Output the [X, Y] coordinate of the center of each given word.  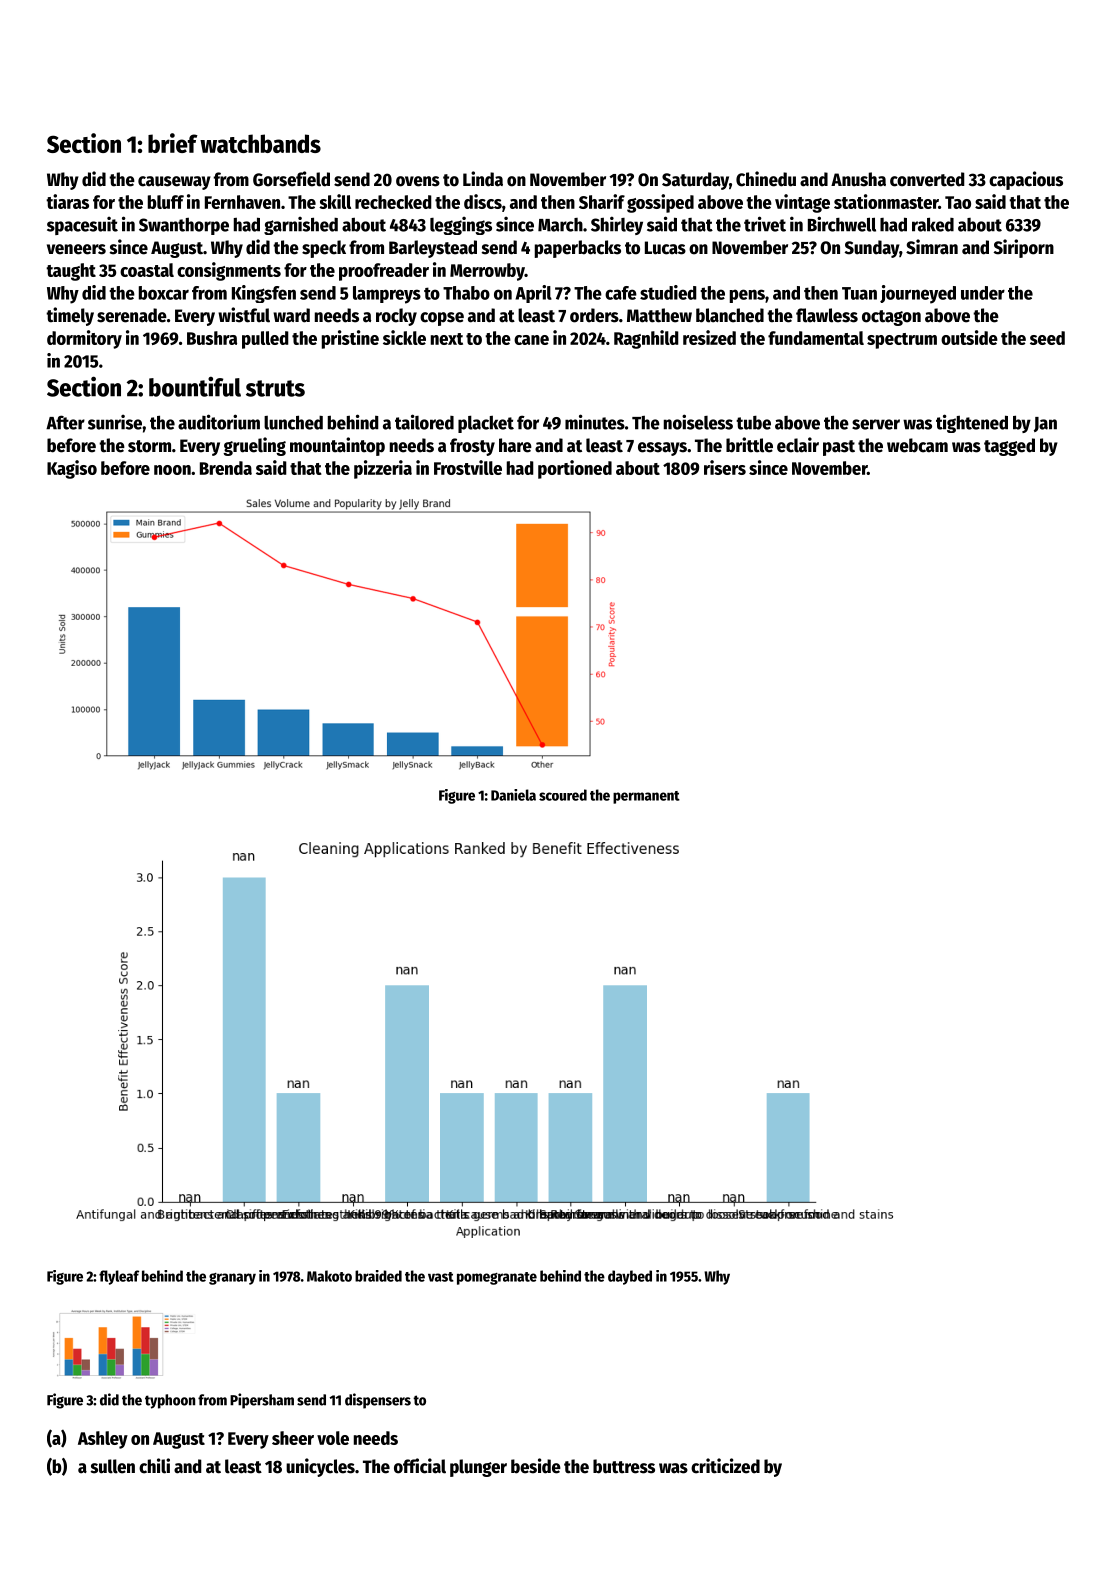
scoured [563, 795]
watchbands [260, 143]
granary [232, 1279]
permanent [646, 797]
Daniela [513, 795]
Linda [483, 179]
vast [441, 1277]
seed [1047, 338]
